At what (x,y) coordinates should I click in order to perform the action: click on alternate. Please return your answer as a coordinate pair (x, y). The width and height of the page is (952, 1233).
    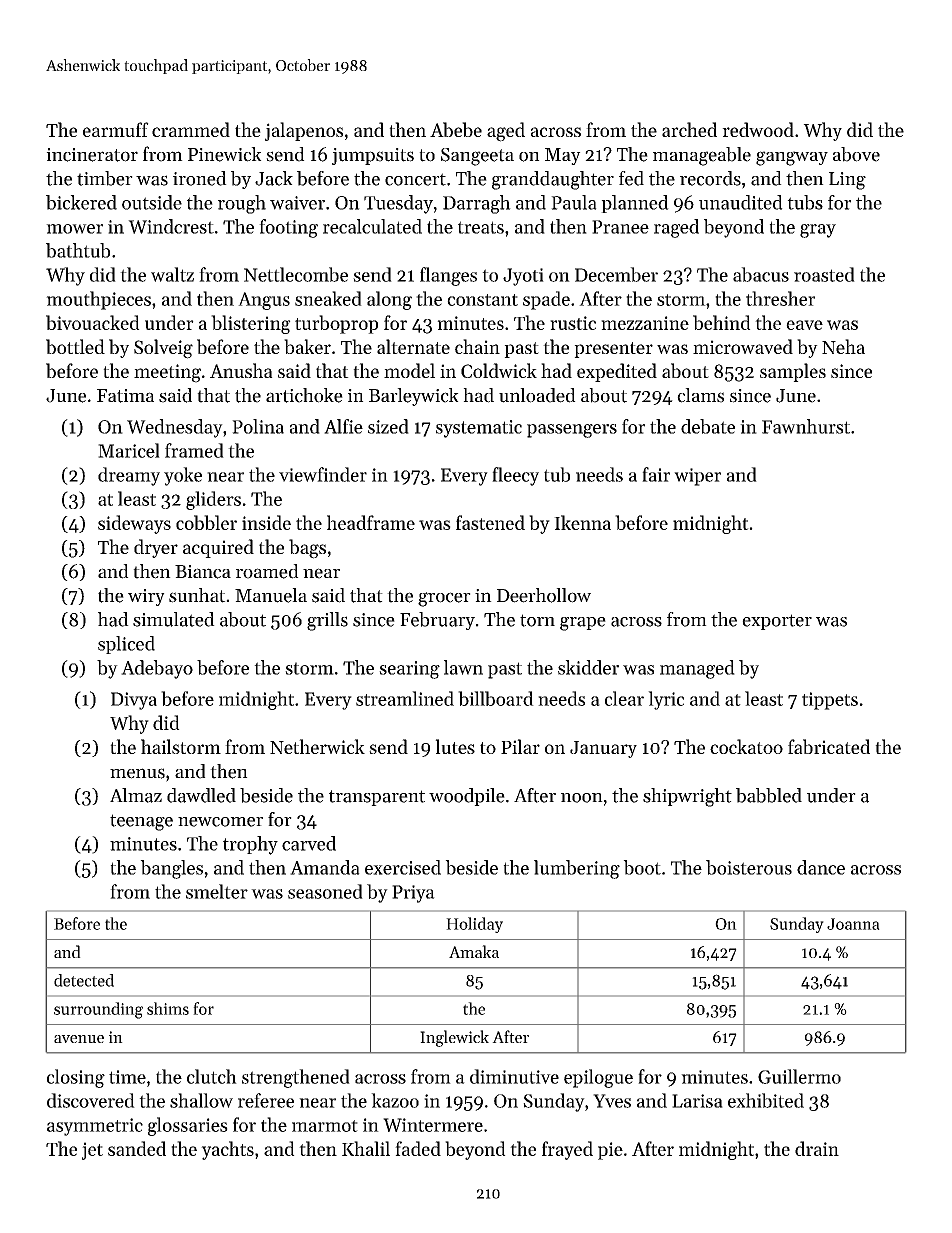
    Looking at the image, I should click on (413, 346).
